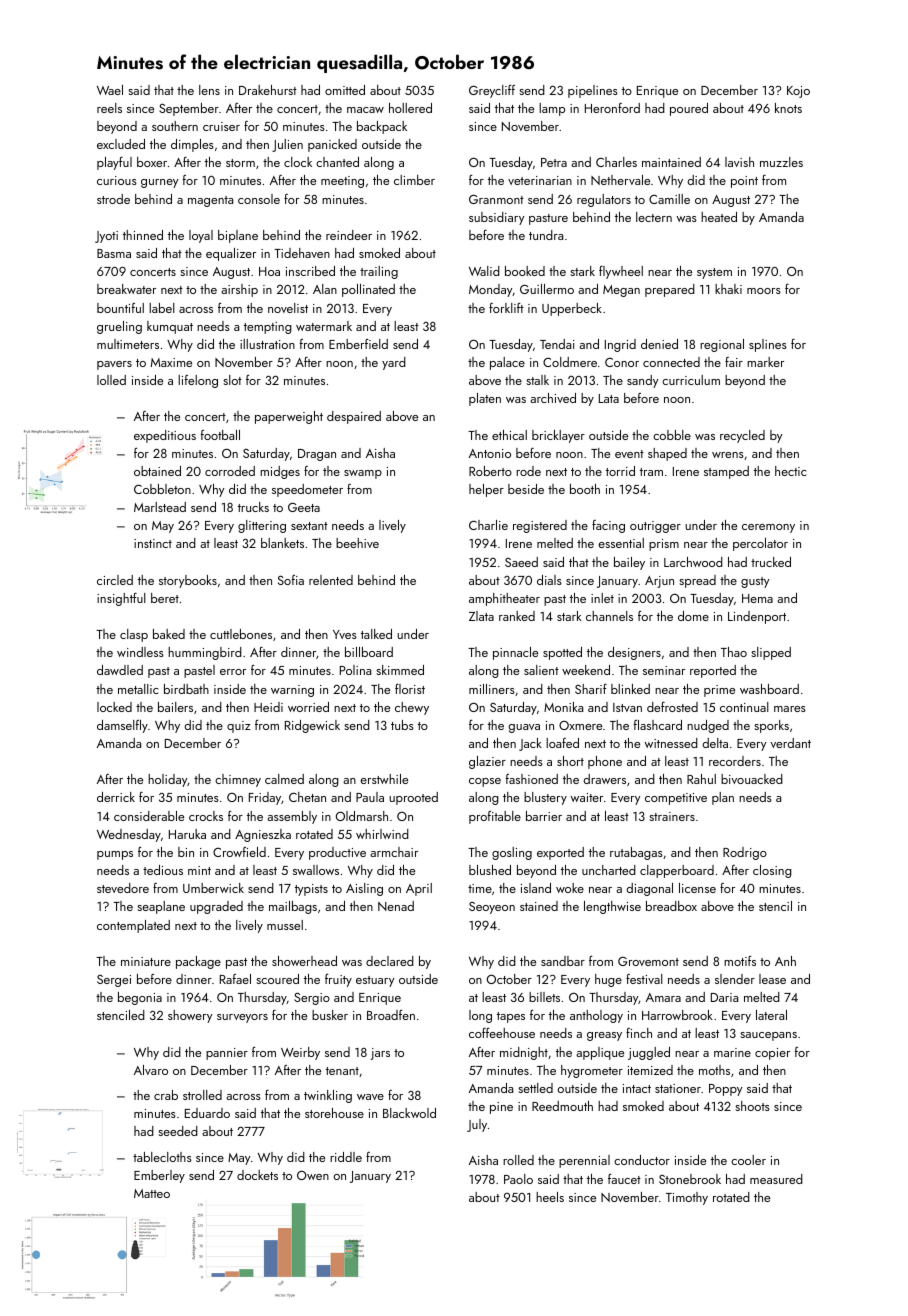 The image size is (908, 1316). I want to click on illustration, so click(267, 344).
